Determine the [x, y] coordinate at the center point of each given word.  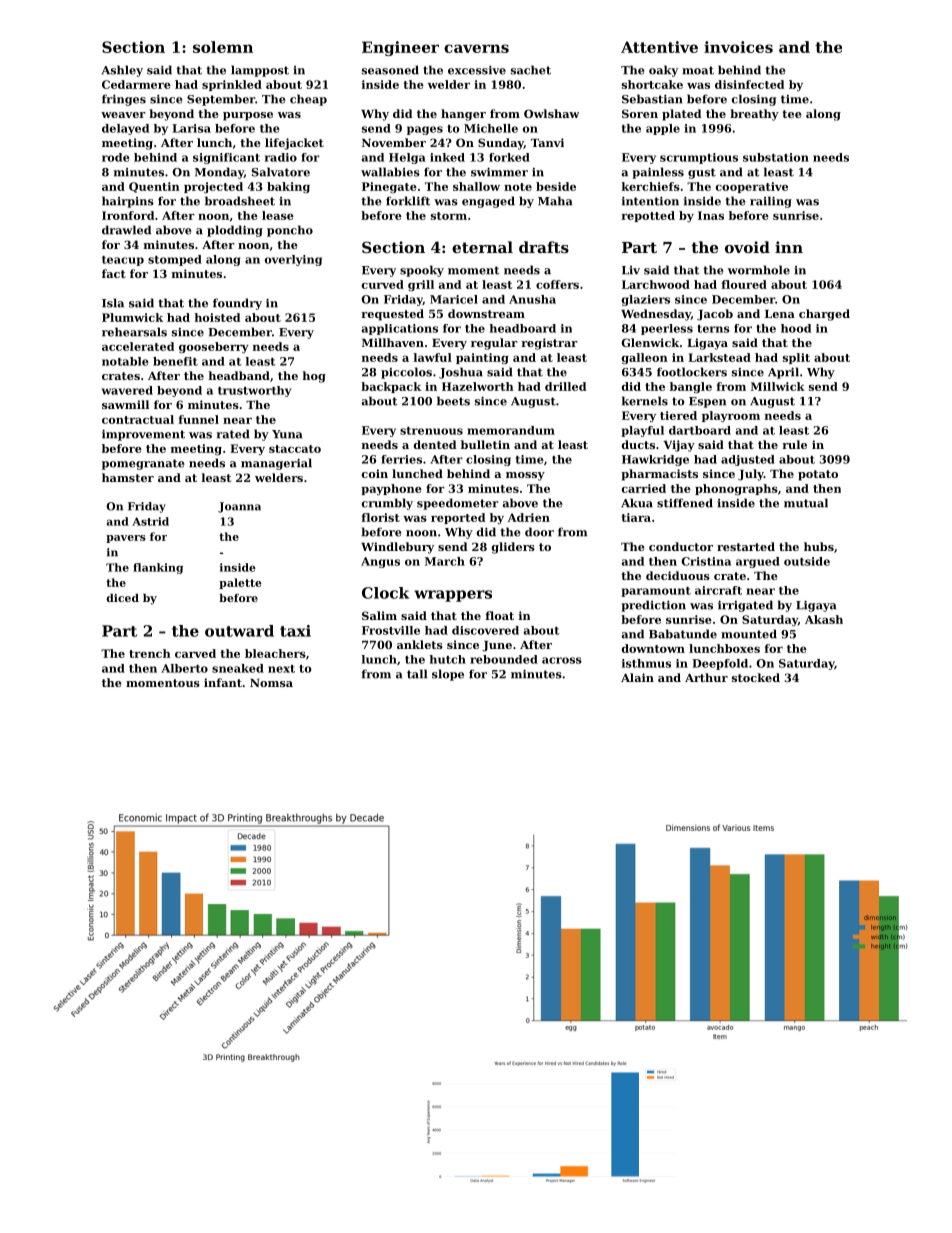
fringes [124, 100]
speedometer [458, 504]
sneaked [238, 668]
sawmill [125, 404]
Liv [631, 270]
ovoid [747, 247]
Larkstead [719, 357]
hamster [128, 477]
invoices [738, 47]
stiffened [685, 503]
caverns [476, 48]
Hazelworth [478, 386]
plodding [235, 231]
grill [421, 285]
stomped [175, 260]
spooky [422, 271]
